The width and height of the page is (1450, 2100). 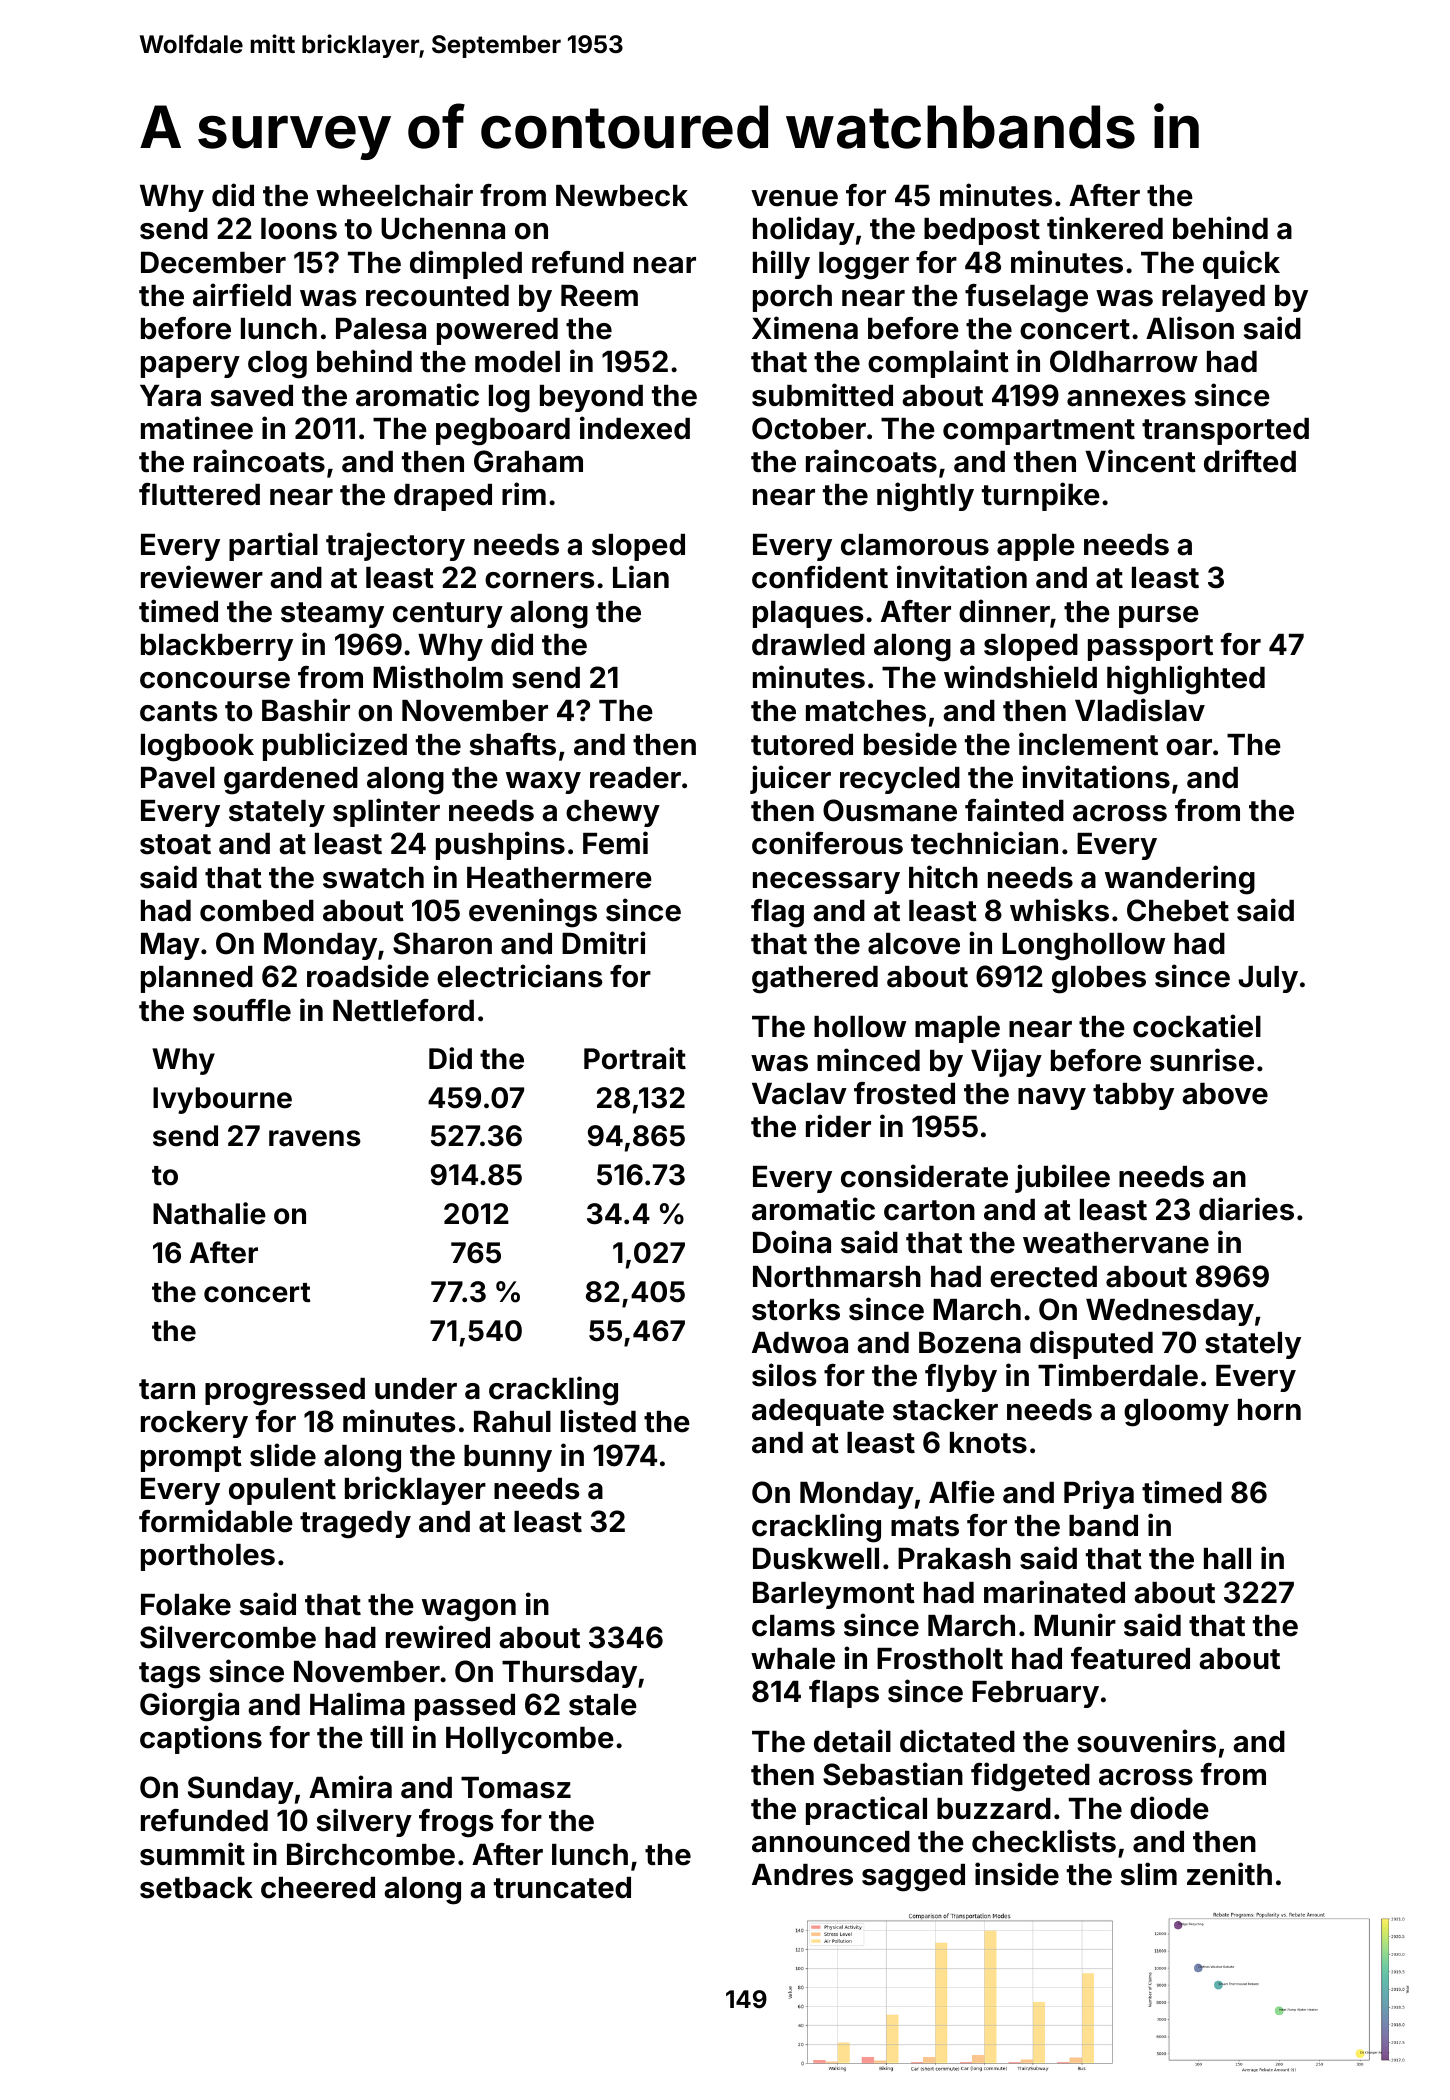 I want to click on gathered, so click(x=815, y=980).
